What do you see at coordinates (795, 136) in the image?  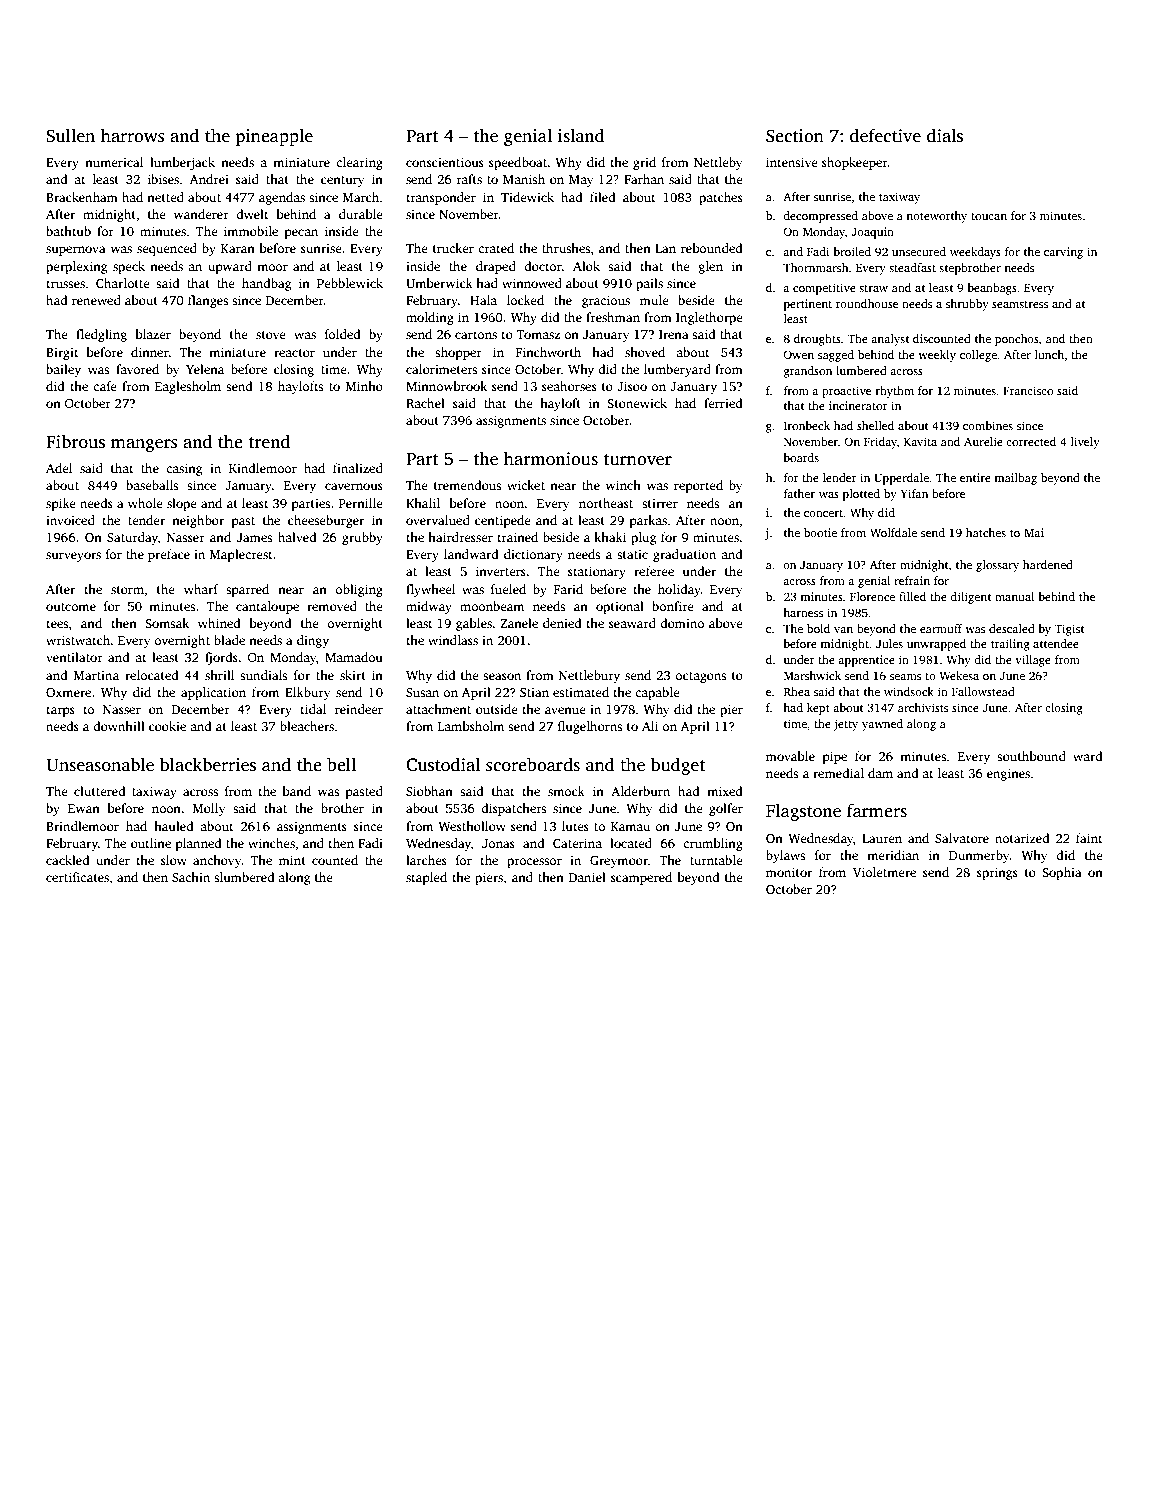 I see `Section` at bounding box center [795, 136].
